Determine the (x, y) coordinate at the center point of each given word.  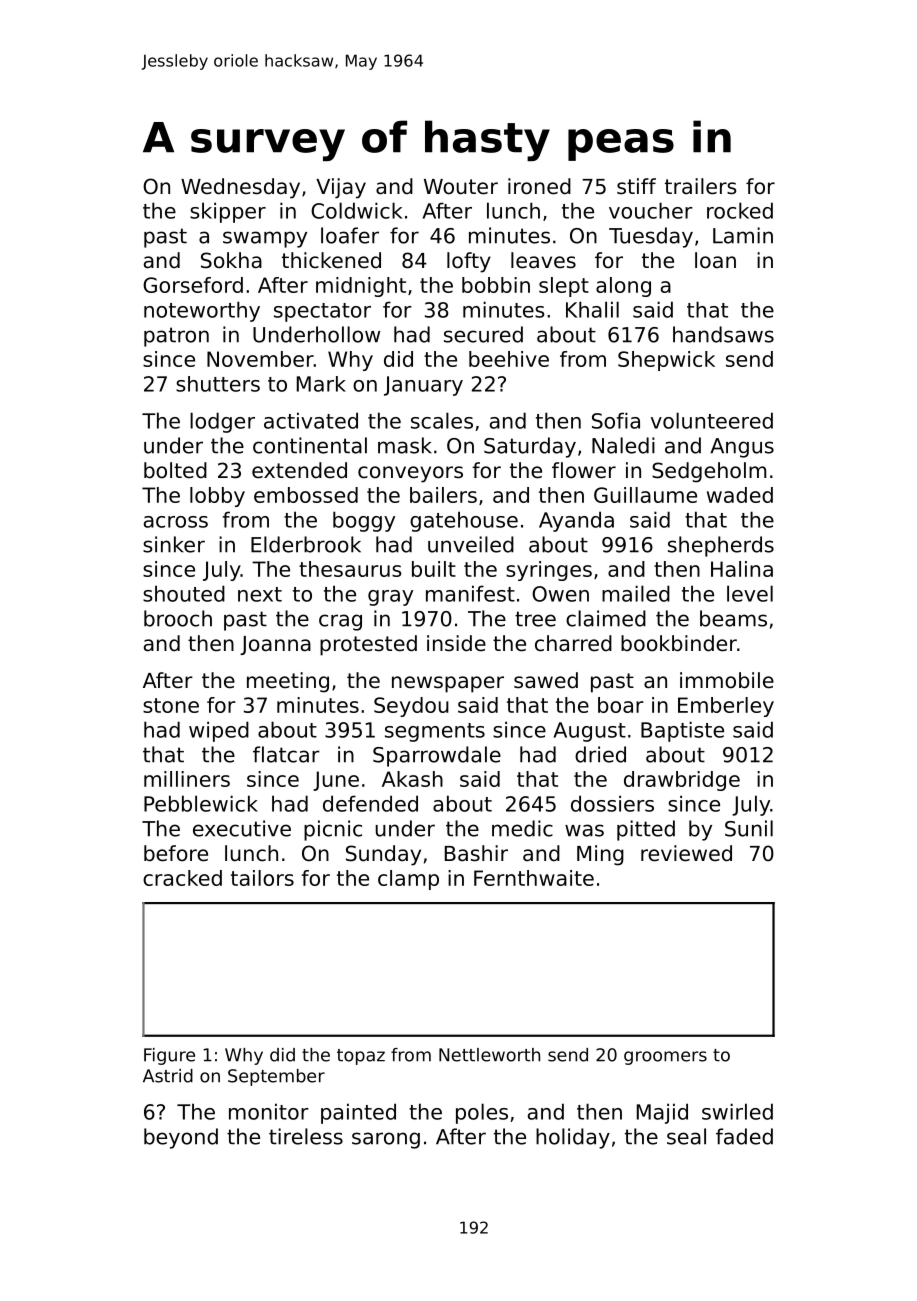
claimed (606, 618)
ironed (539, 186)
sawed (546, 680)
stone (171, 705)
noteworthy (202, 311)
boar (621, 705)
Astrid (168, 1076)
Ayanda (576, 521)
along (623, 287)
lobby (217, 497)
